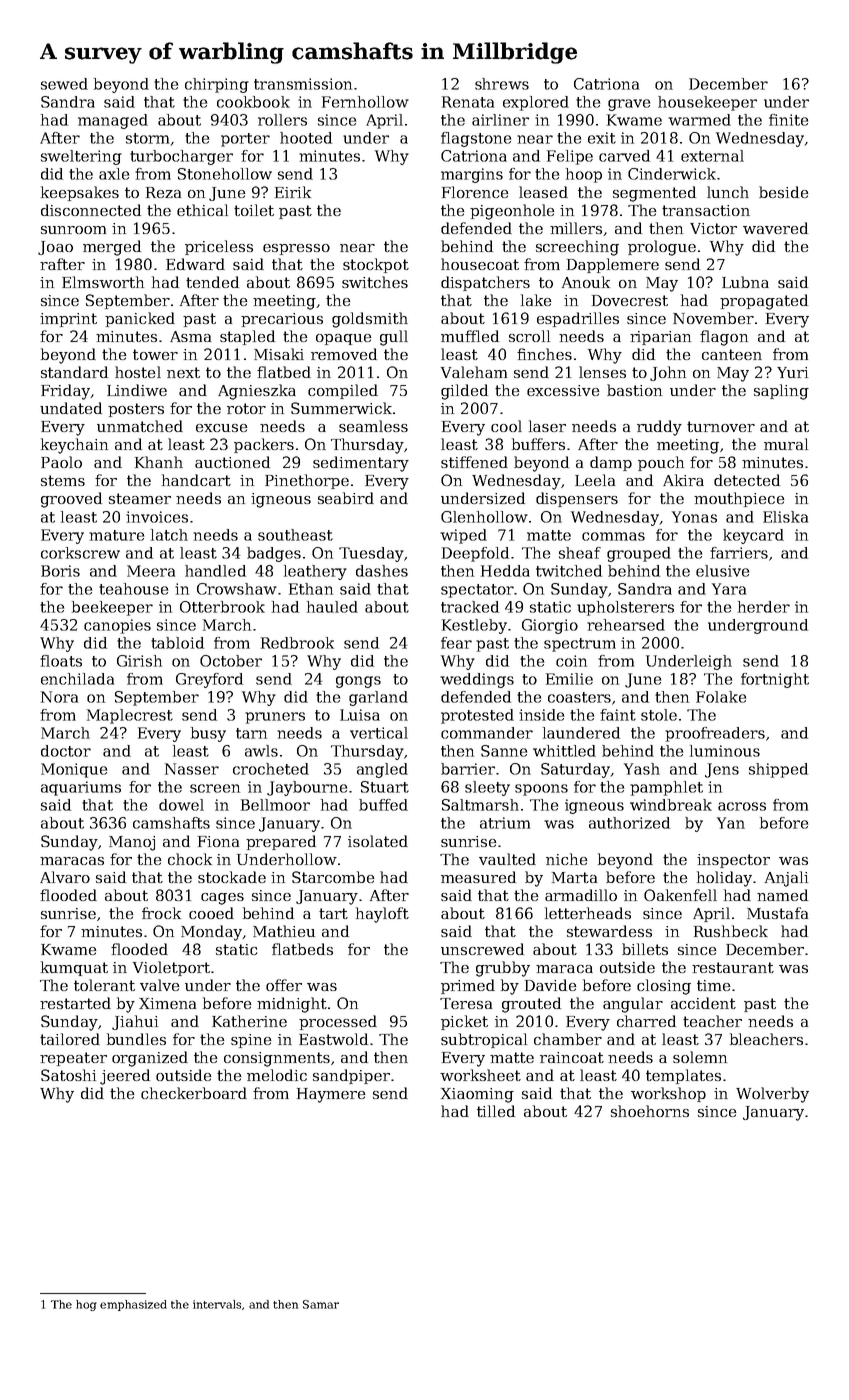 The width and height of the screenshot is (849, 1400). Describe the element at coordinates (484, 1040) in the screenshot. I see `subtropical` at that location.
